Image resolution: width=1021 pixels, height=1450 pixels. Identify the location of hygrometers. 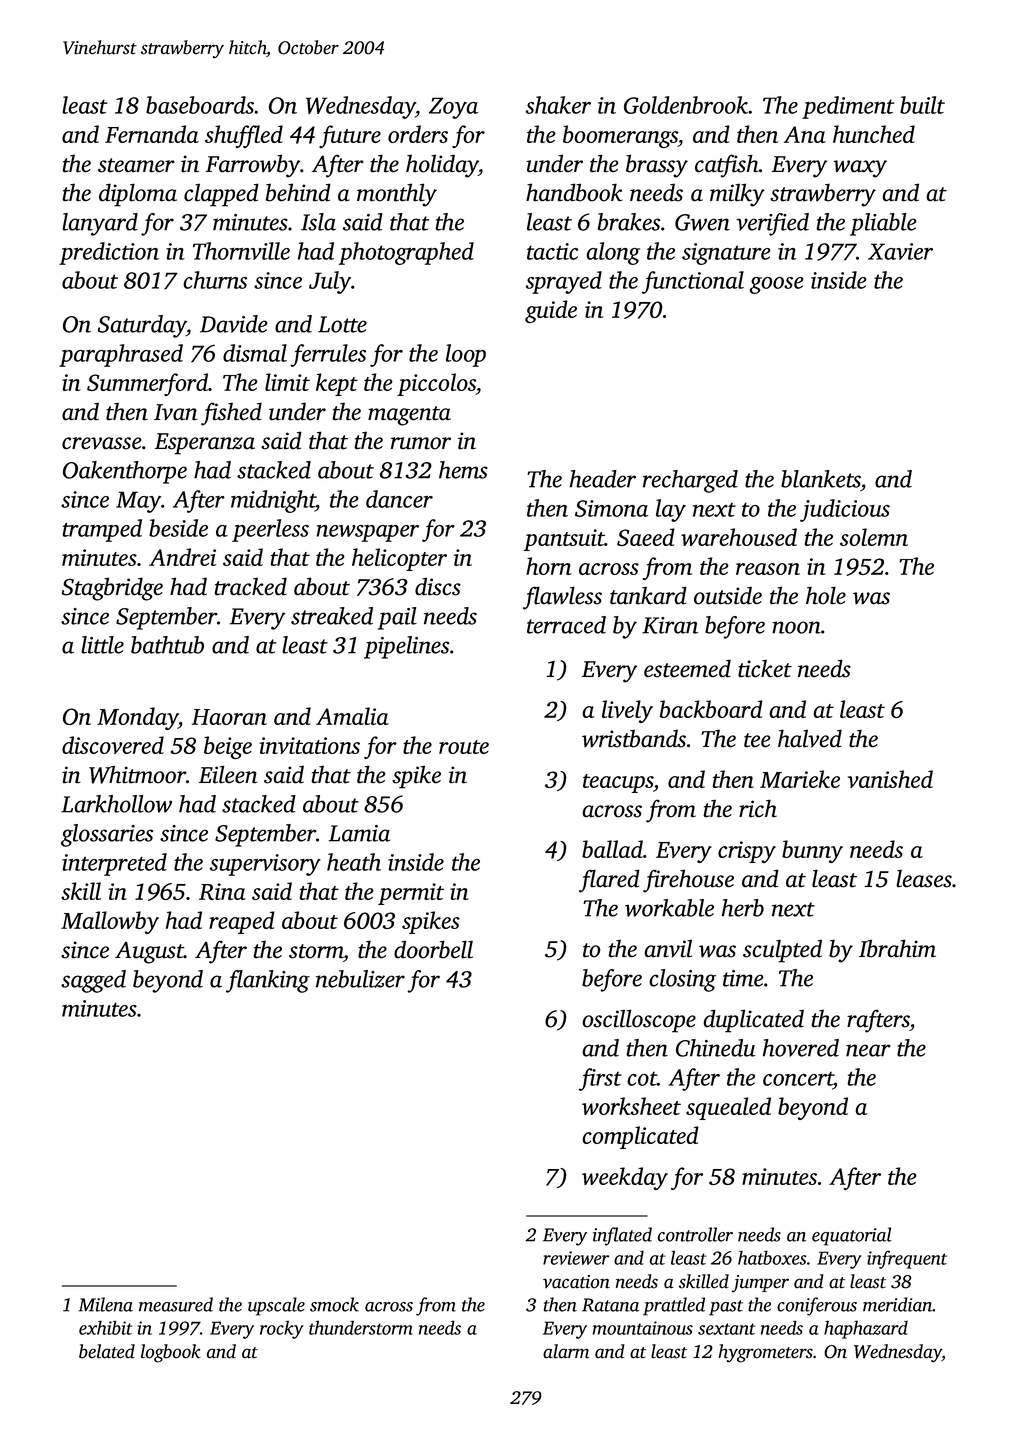
(765, 1353).
